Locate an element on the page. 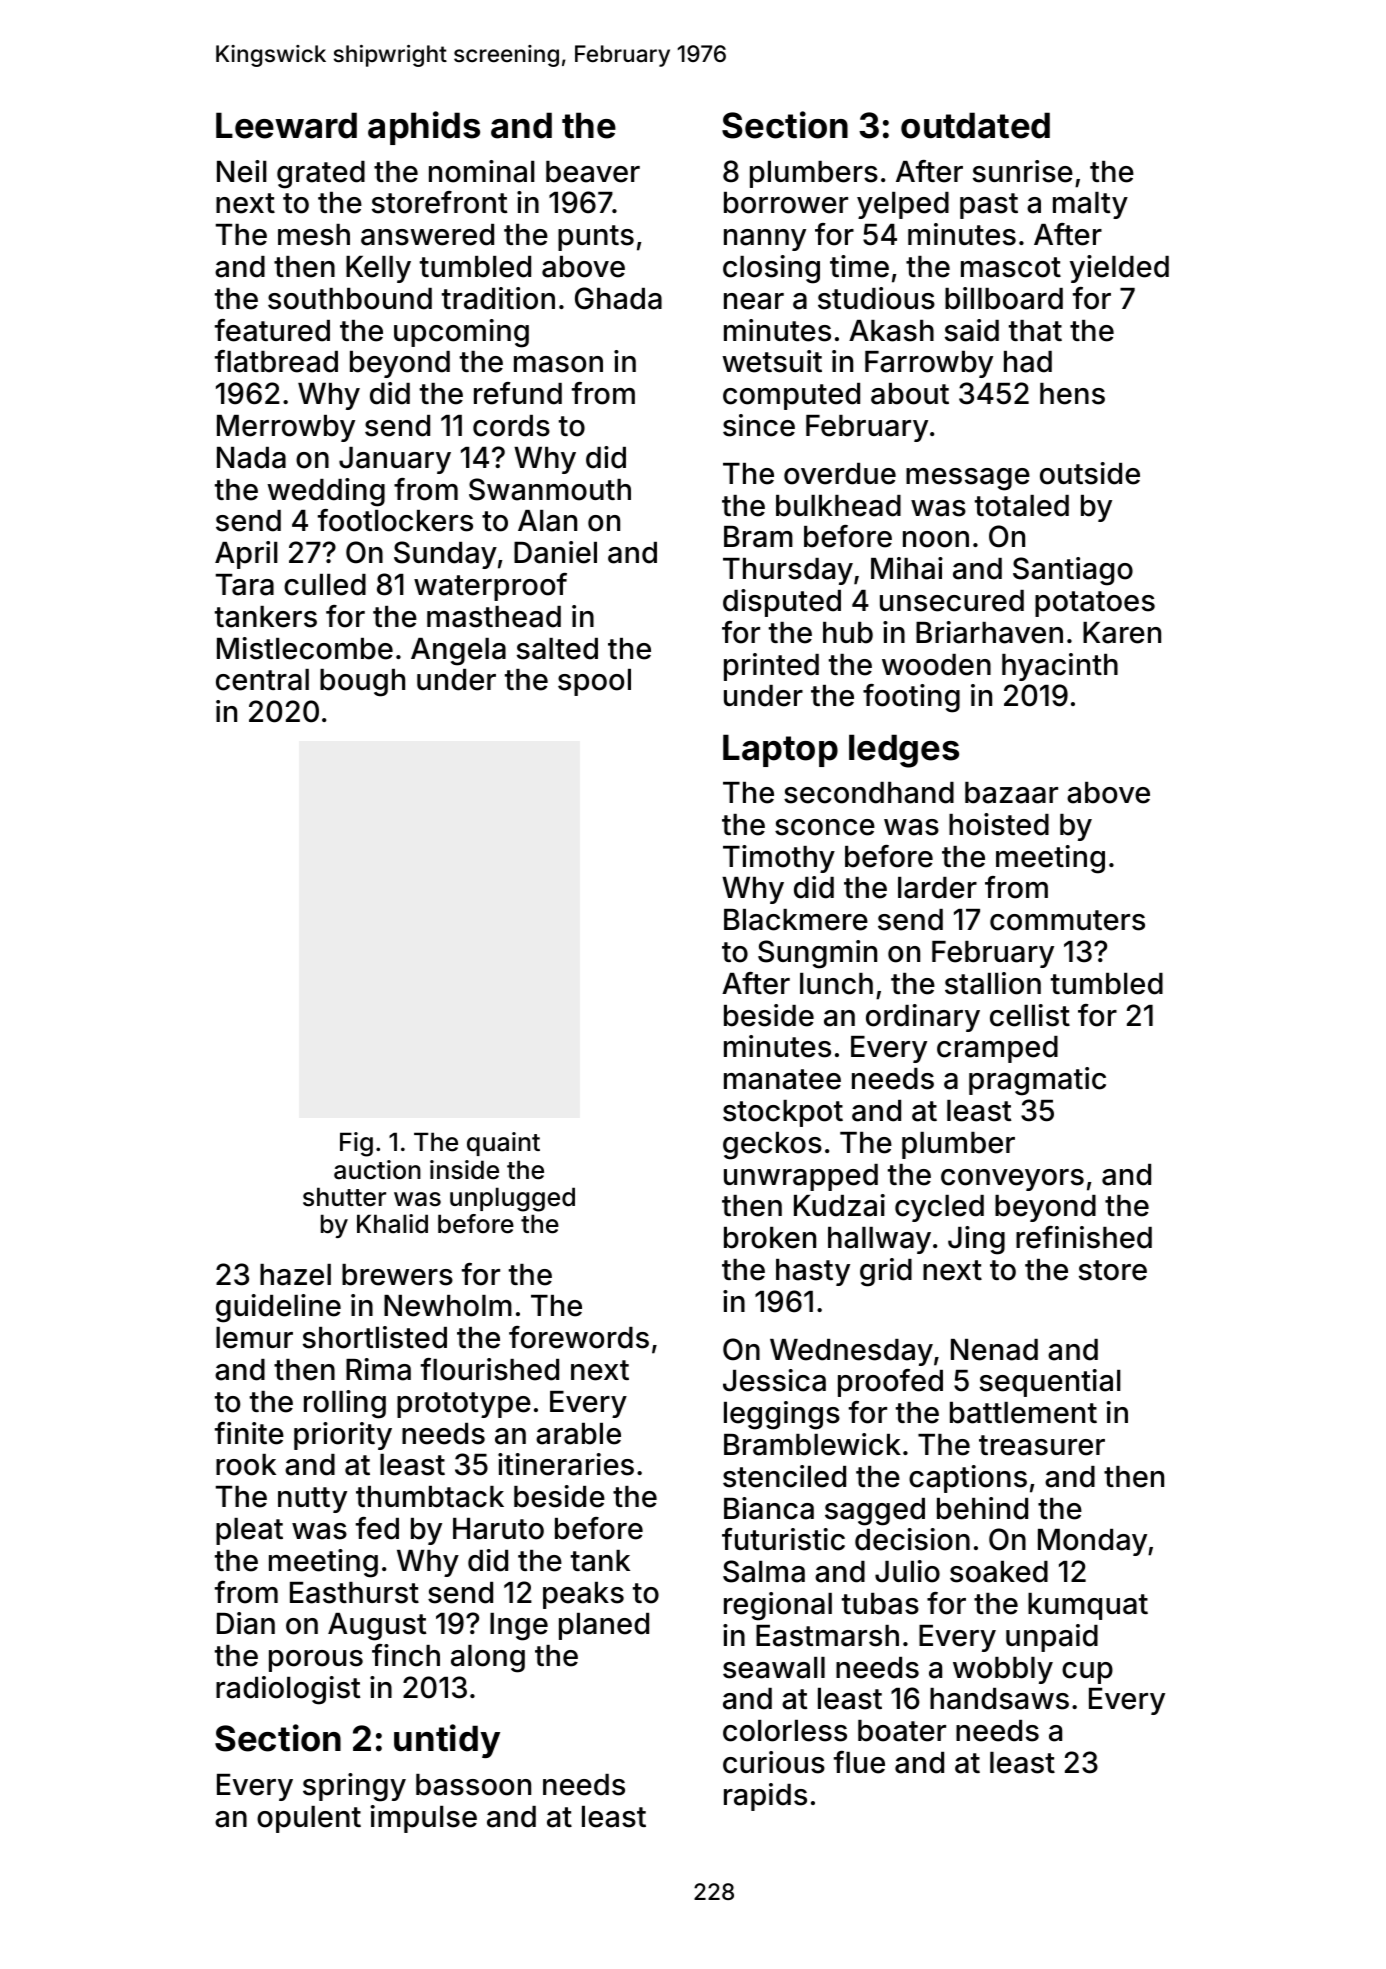  borrower is located at coordinates (786, 203).
